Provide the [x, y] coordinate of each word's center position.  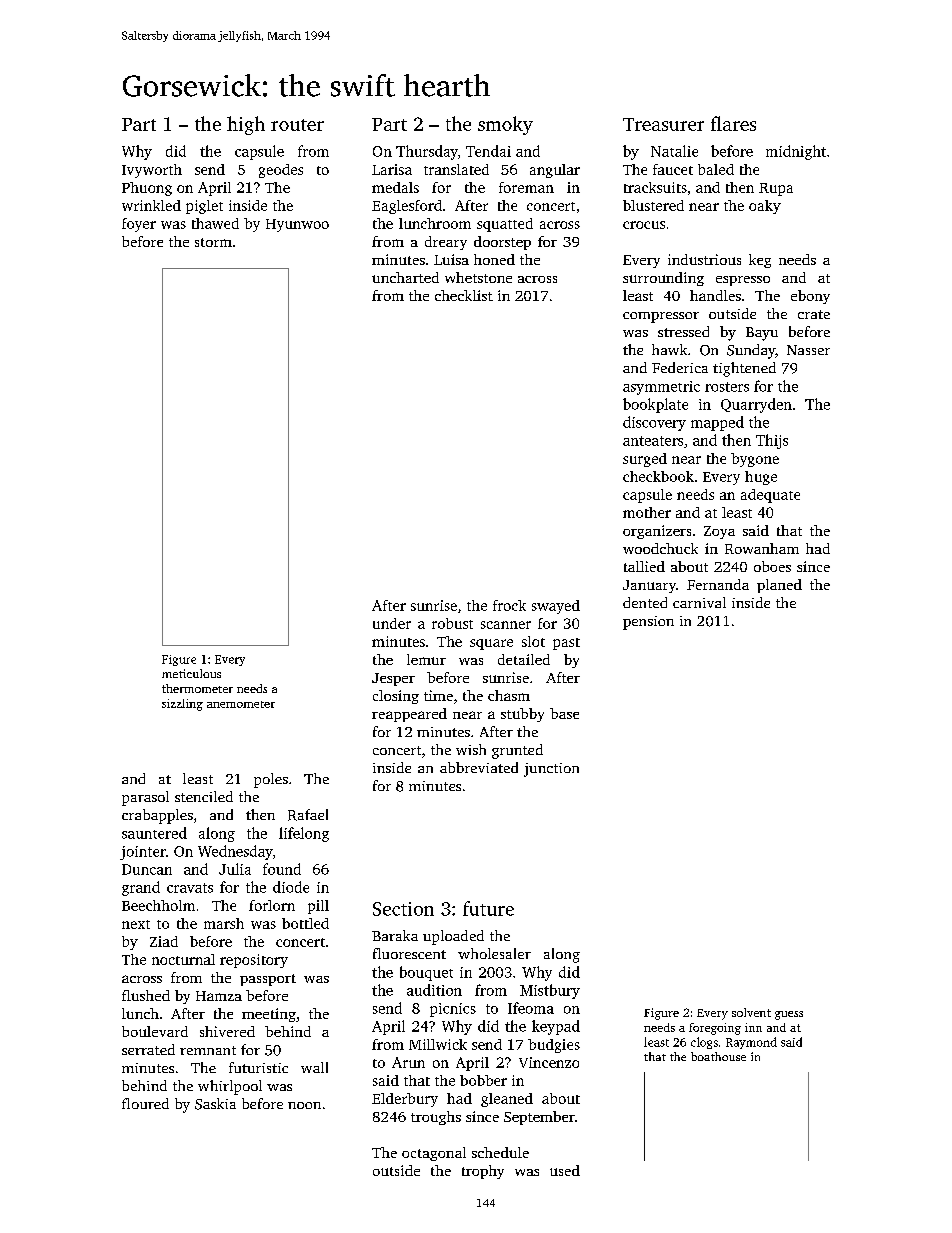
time [438, 695]
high [246, 125]
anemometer [241, 704]
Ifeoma [531, 1008]
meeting [269, 1015]
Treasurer [663, 124]
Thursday [427, 152]
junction [551, 770]
